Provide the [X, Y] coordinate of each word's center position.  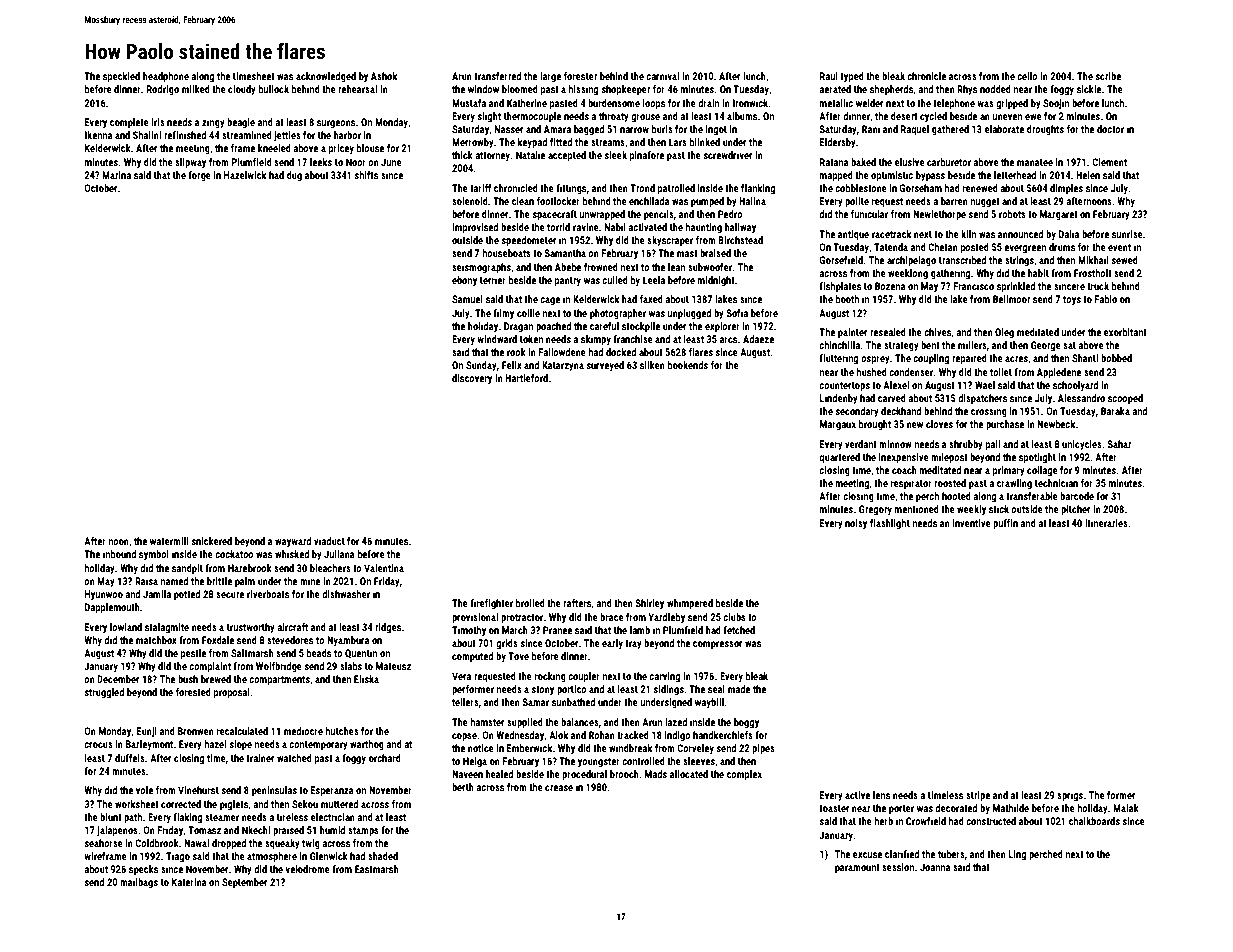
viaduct [329, 541]
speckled [121, 77]
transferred [497, 76]
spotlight [1037, 458]
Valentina [384, 568]
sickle [1089, 89]
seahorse [104, 843]
